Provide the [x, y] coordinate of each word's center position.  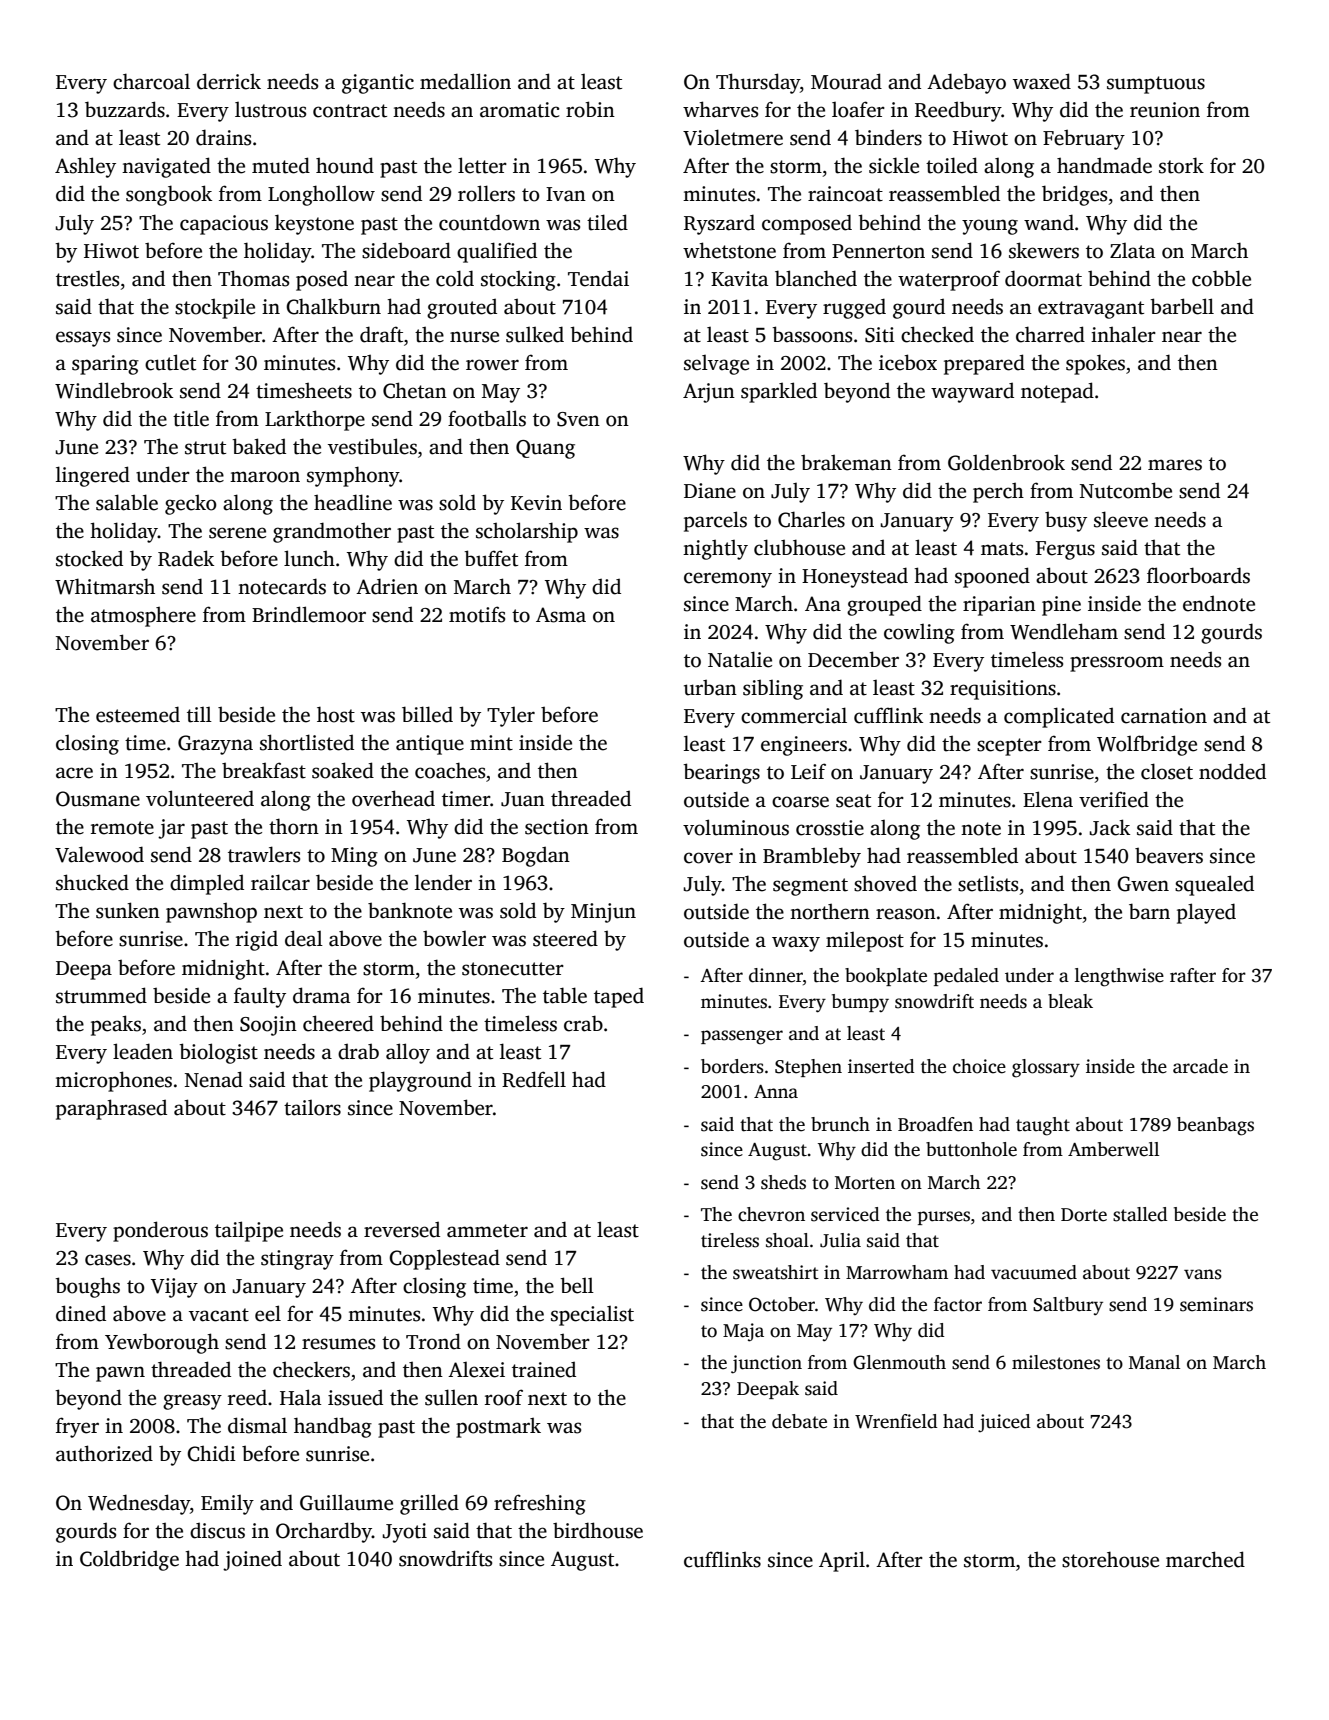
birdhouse [598, 1530]
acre [74, 773]
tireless [730, 1240]
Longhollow [321, 195]
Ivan [566, 194]
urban [710, 687]
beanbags [1215, 1126]
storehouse [1110, 1559]
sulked [535, 334]
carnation [1164, 716]
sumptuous [1156, 85]
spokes [1095, 364]
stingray [297, 1260]
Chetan [415, 390]
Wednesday [139, 1504]
